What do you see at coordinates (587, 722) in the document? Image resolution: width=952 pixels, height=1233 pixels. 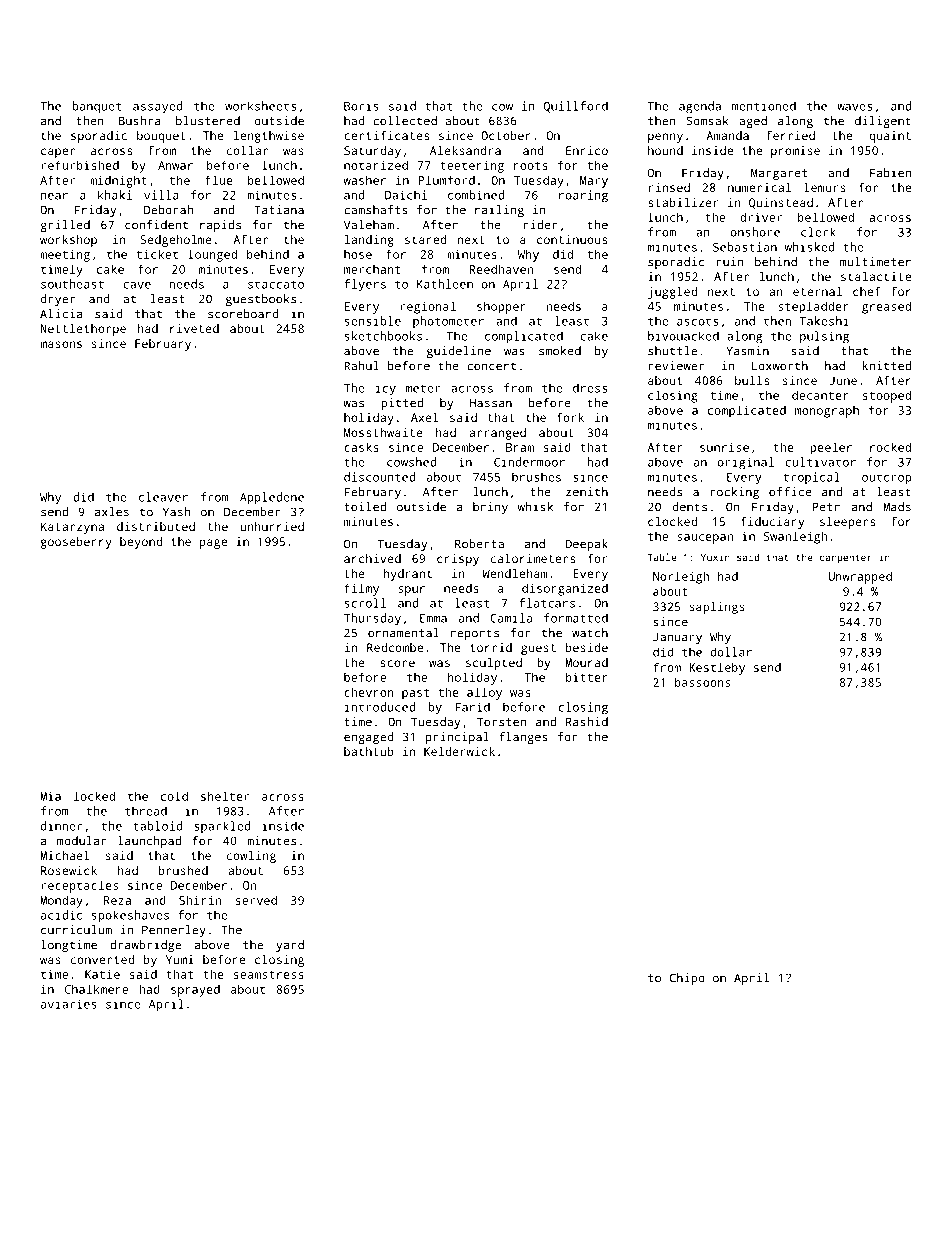 I see `Rashid` at bounding box center [587, 722].
